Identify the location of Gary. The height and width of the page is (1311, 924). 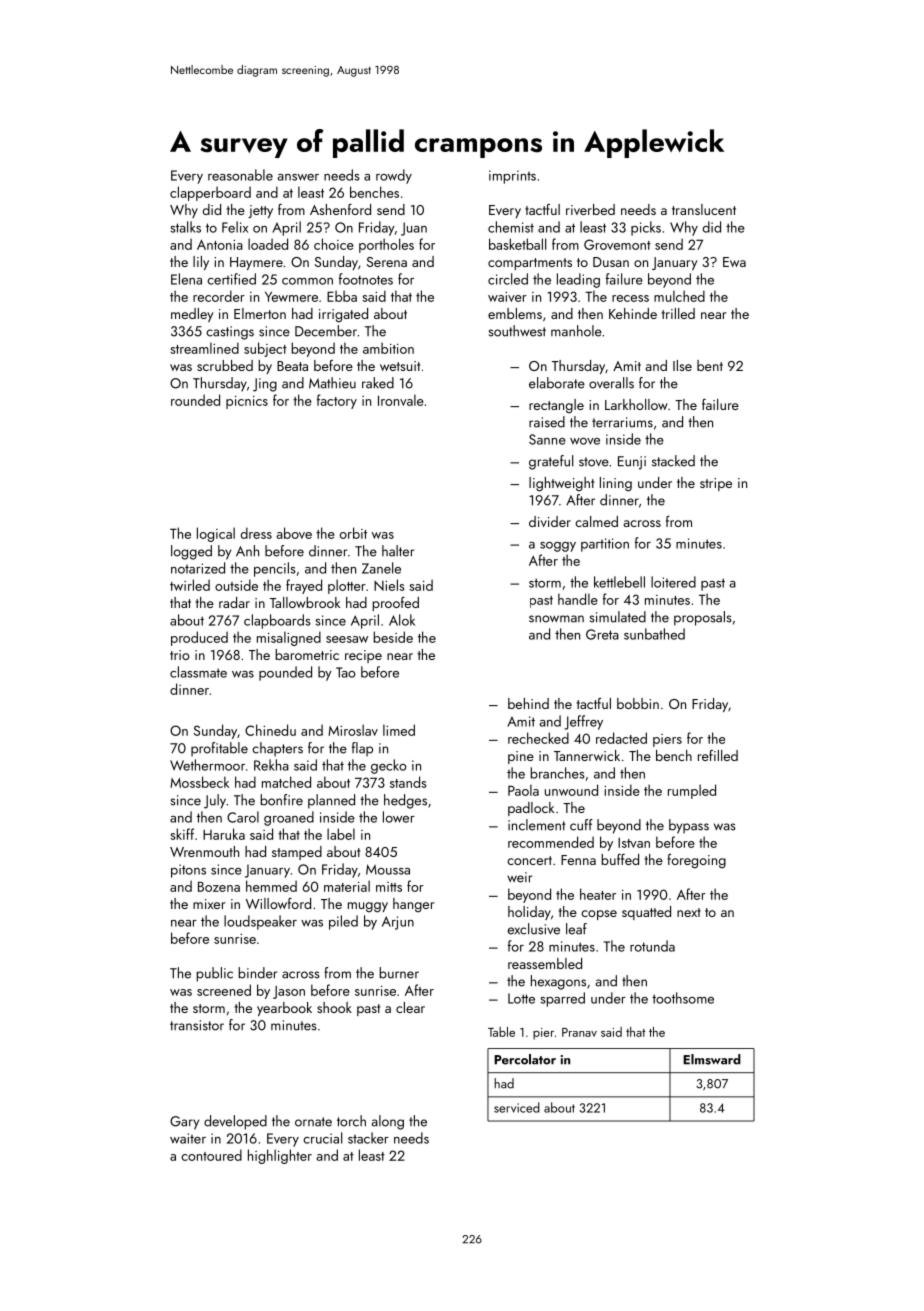
(184, 1123).
